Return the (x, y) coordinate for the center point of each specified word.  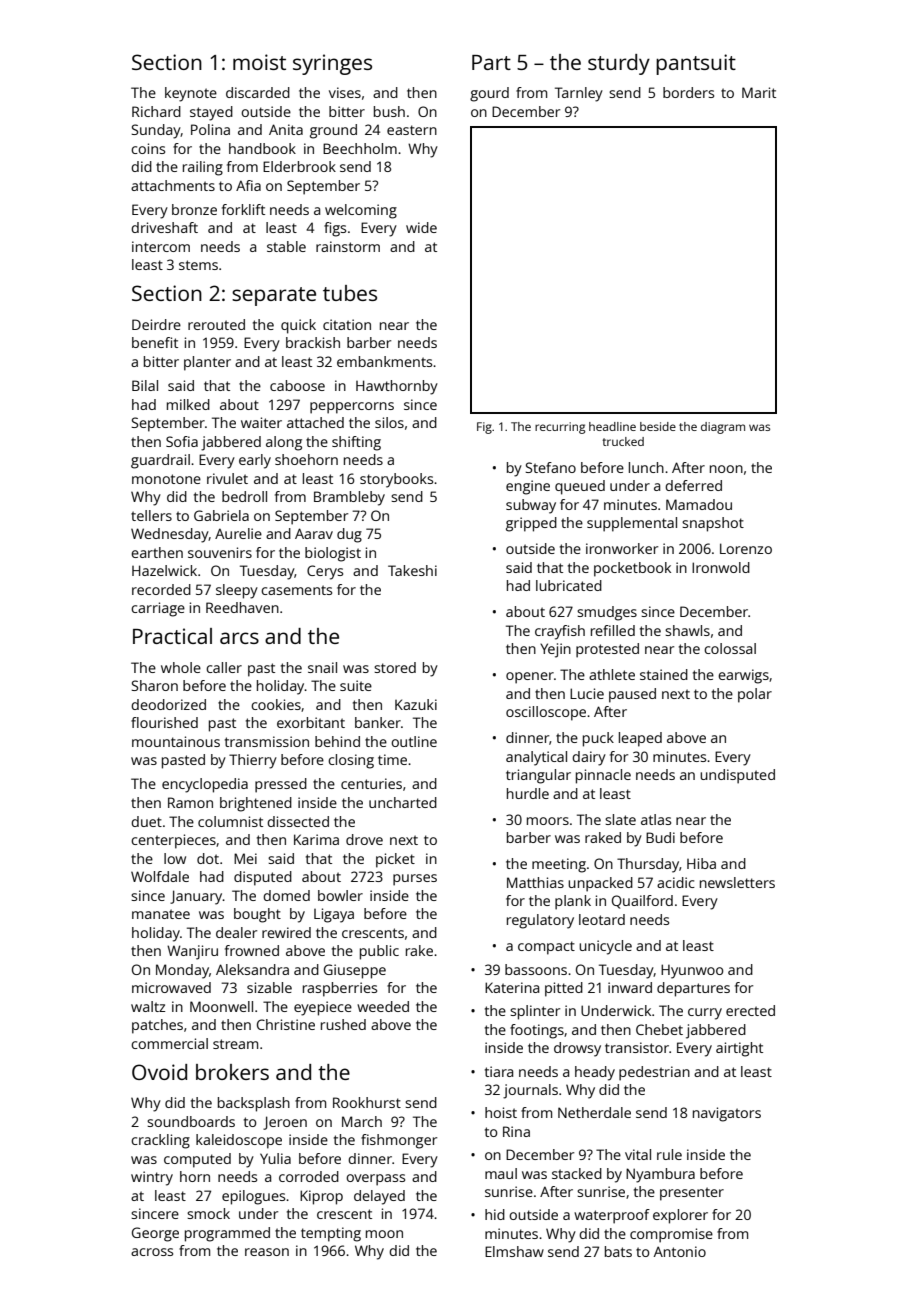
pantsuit (696, 64)
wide (421, 227)
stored (395, 667)
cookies (276, 704)
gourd (489, 94)
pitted (564, 989)
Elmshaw (514, 1251)
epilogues (253, 1197)
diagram (723, 428)
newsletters (737, 882)
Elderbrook (299, 166)
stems (198, 265)
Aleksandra (252, 969)
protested (607, 650)
